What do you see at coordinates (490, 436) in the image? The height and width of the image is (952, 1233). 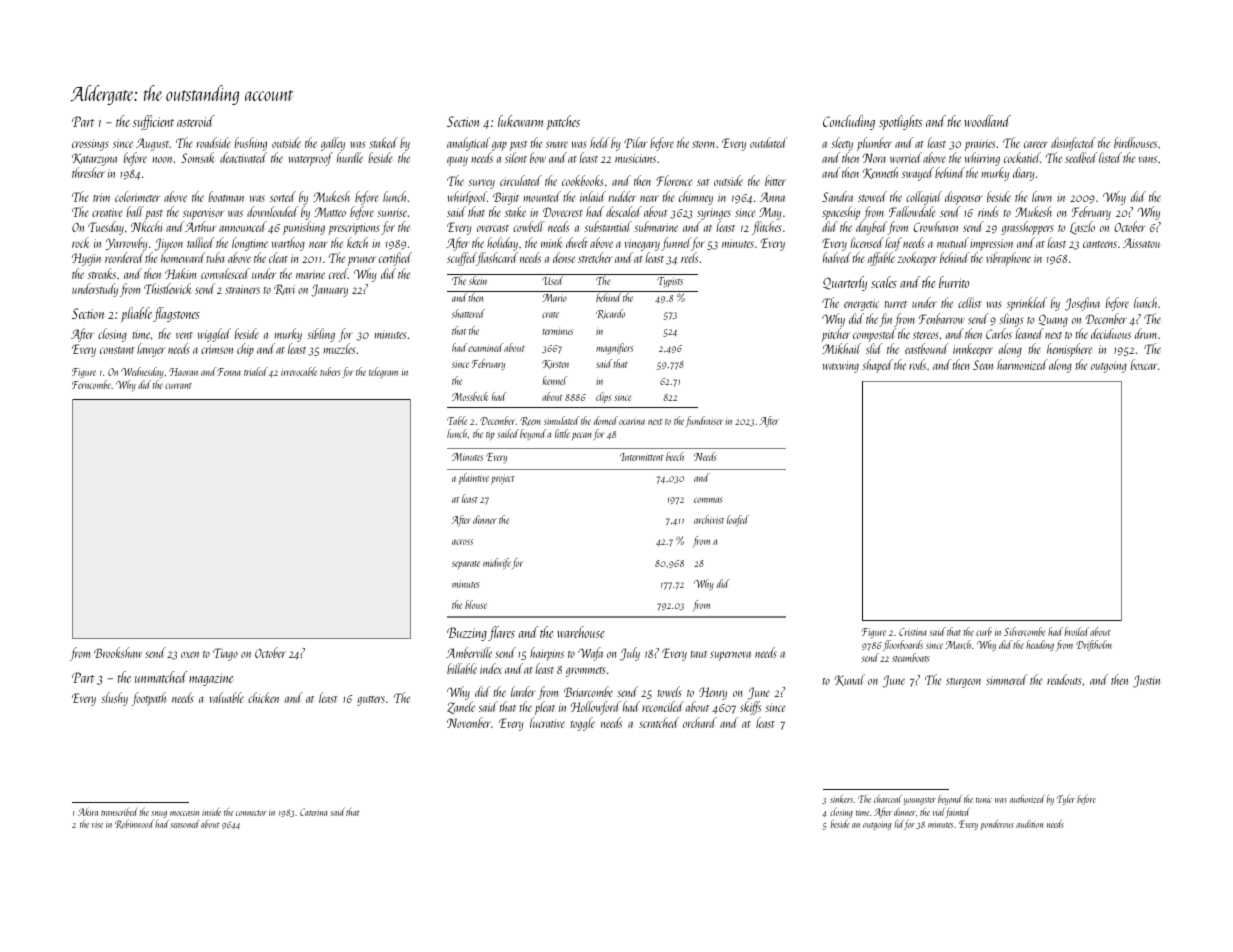 I see `tip` at bounding box center [490, 436].
